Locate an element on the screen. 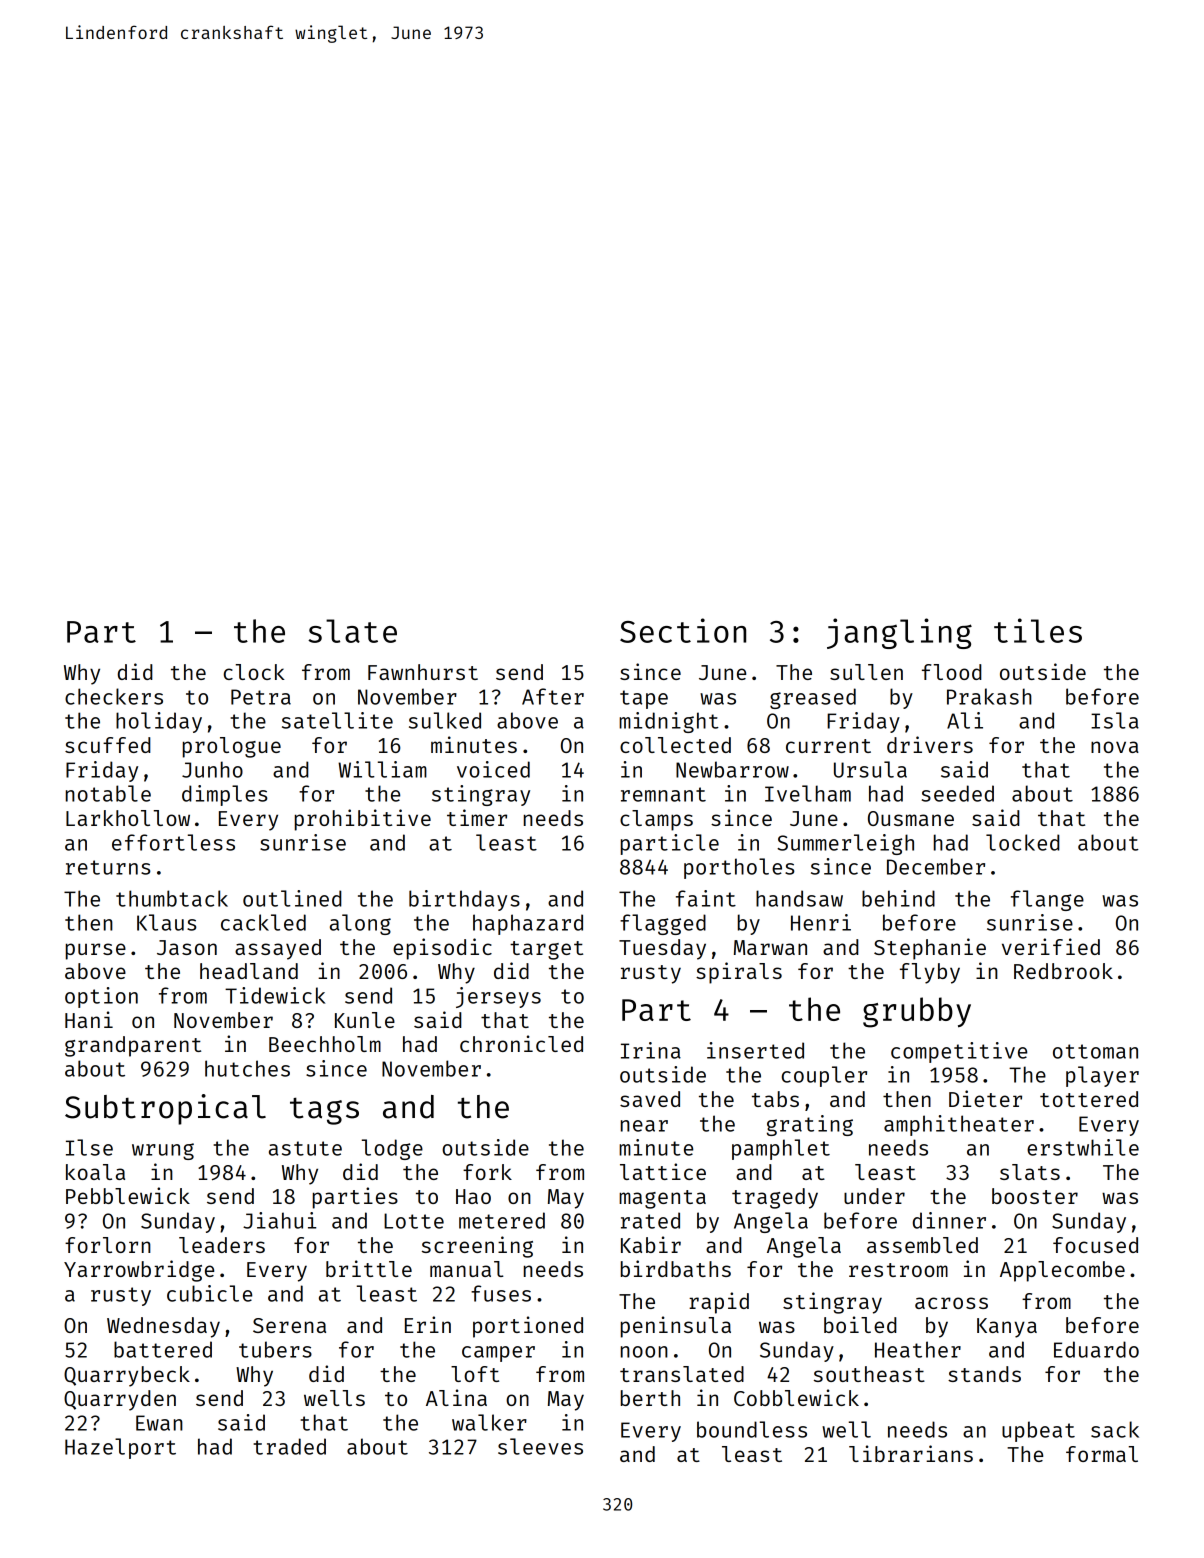 The image size is (1204, 1558). Petra is located at coordinates (261, 697).
